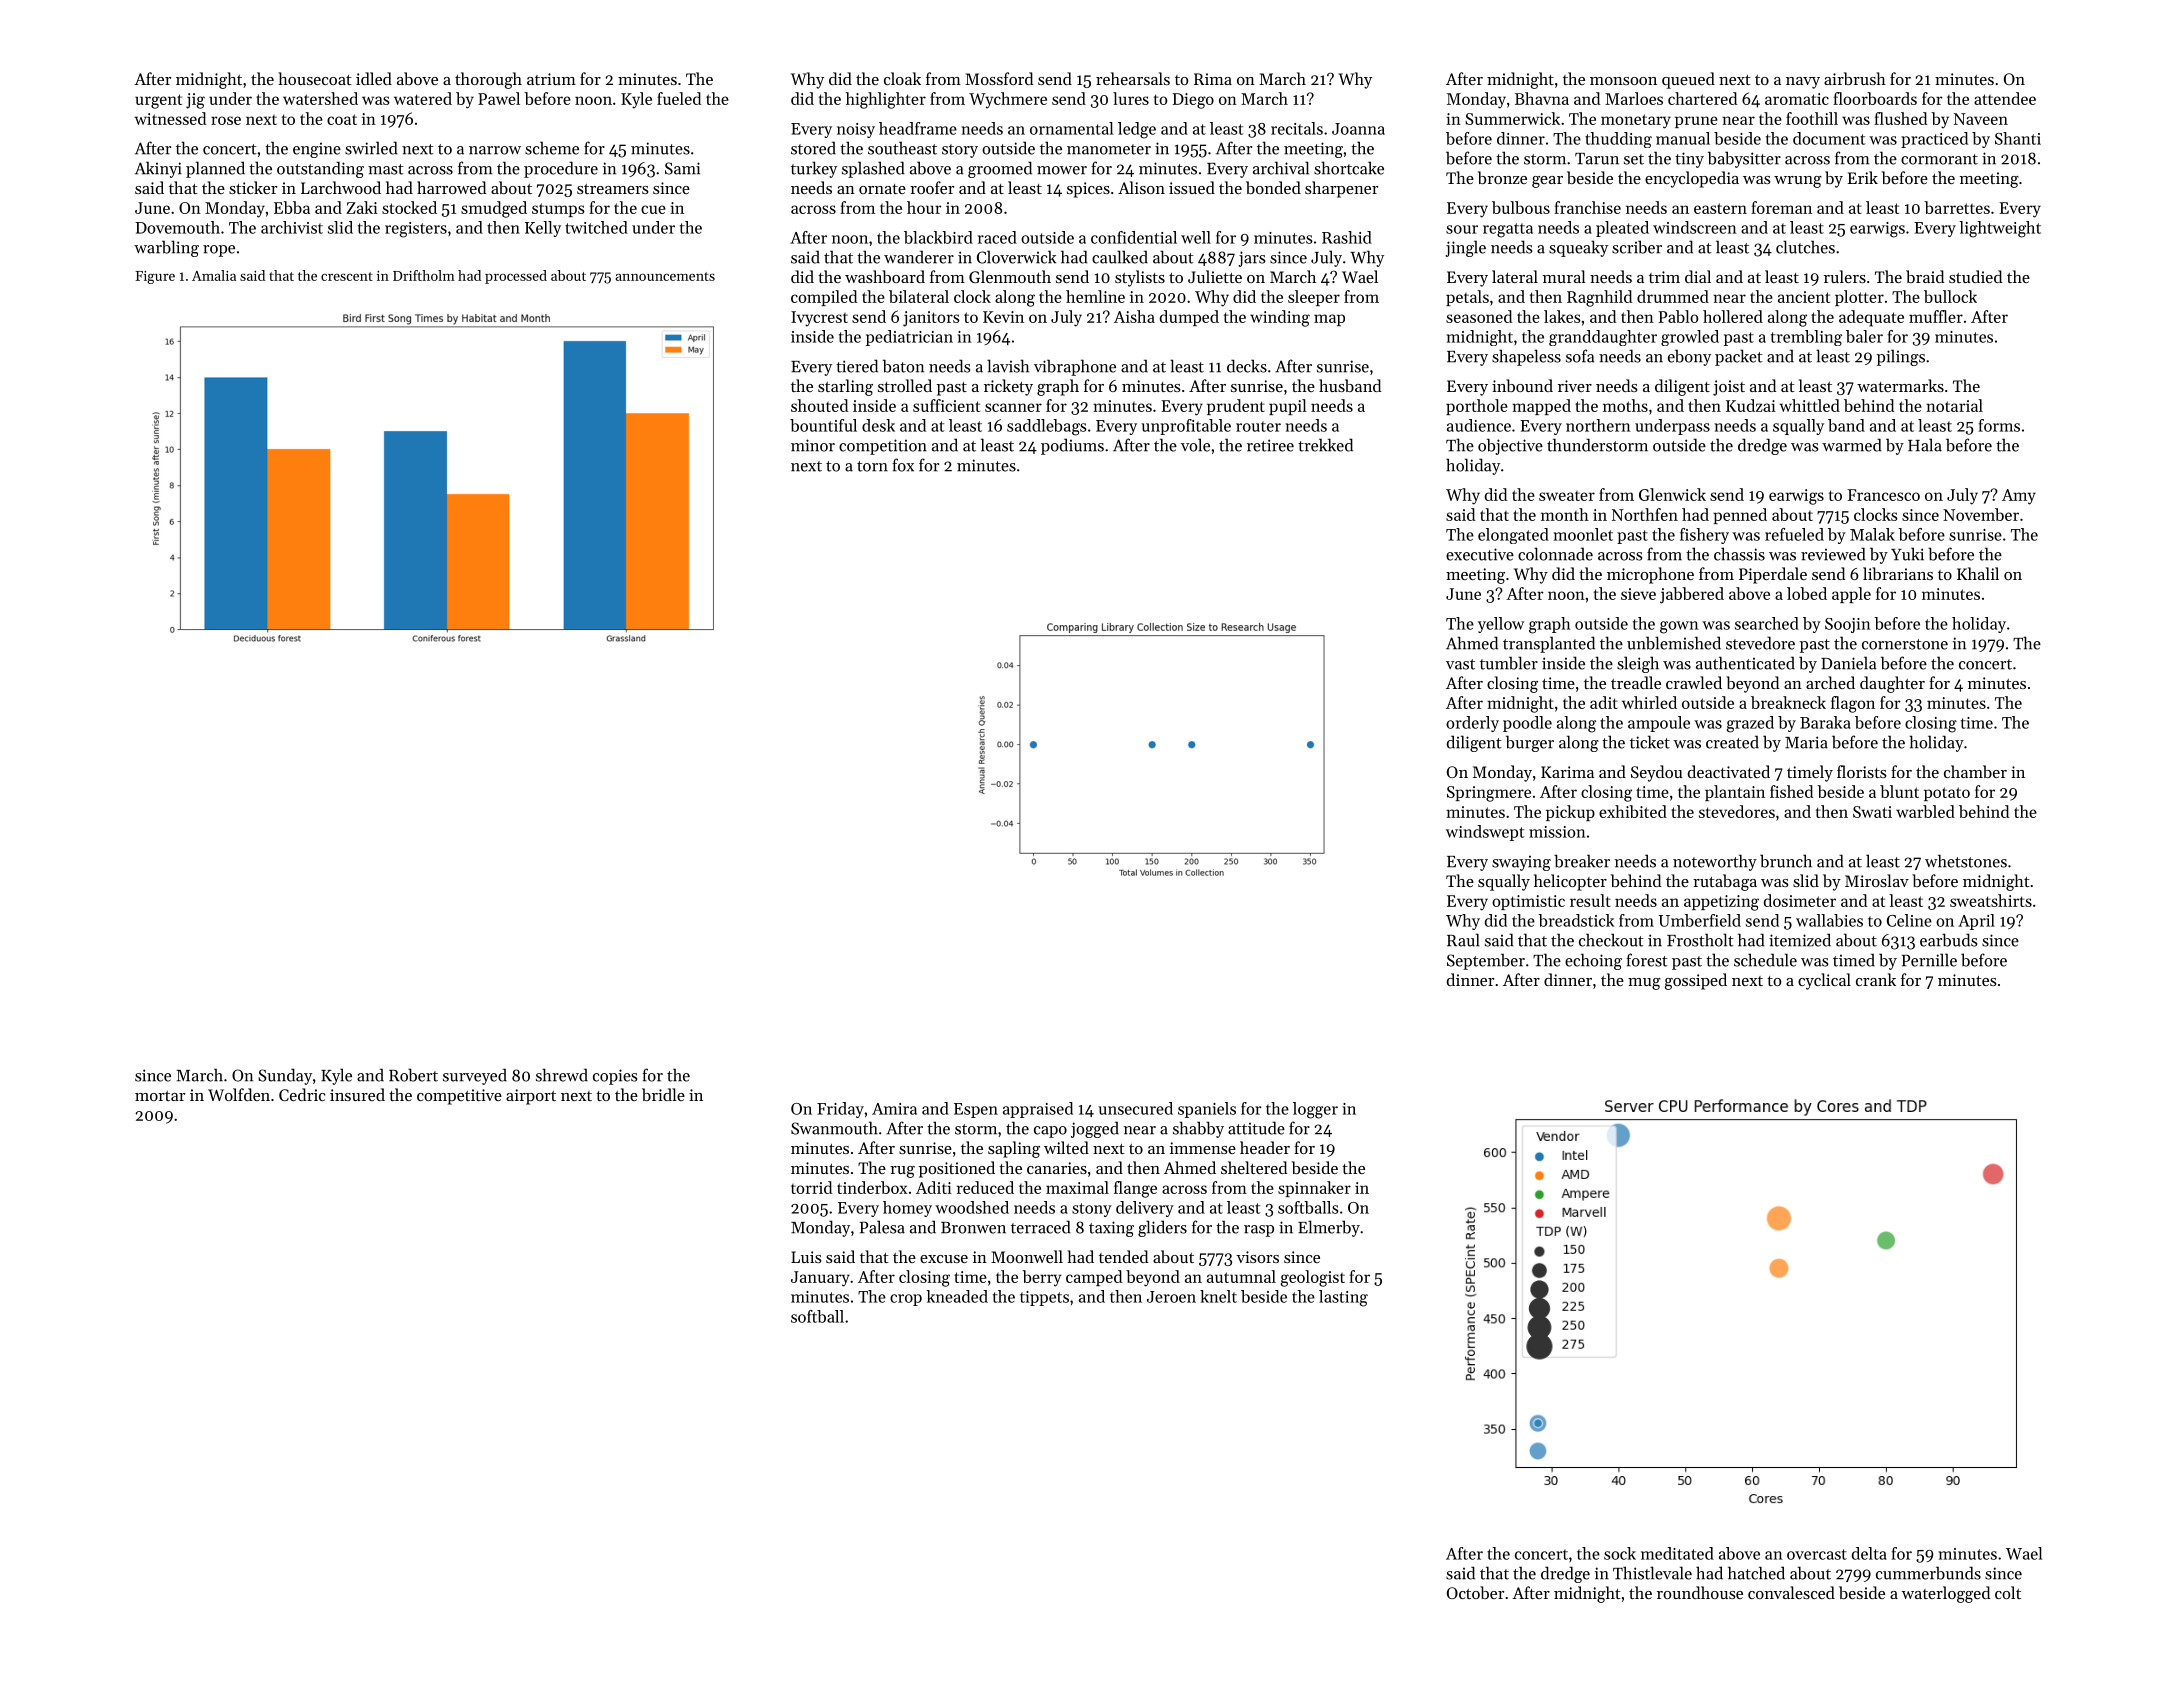  I want to click on positioned, so click(957, 1169).
